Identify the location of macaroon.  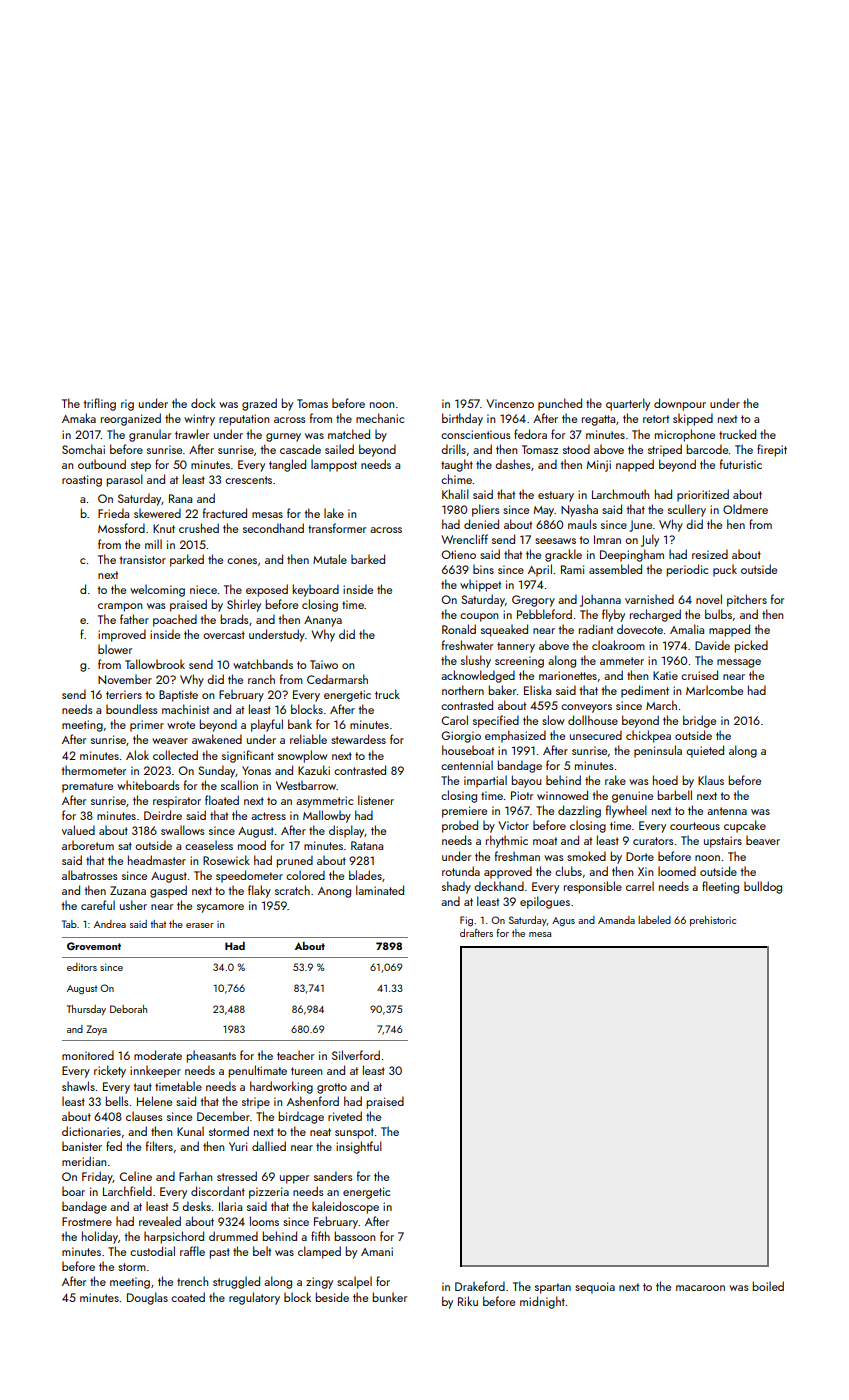
(700, 1288).
